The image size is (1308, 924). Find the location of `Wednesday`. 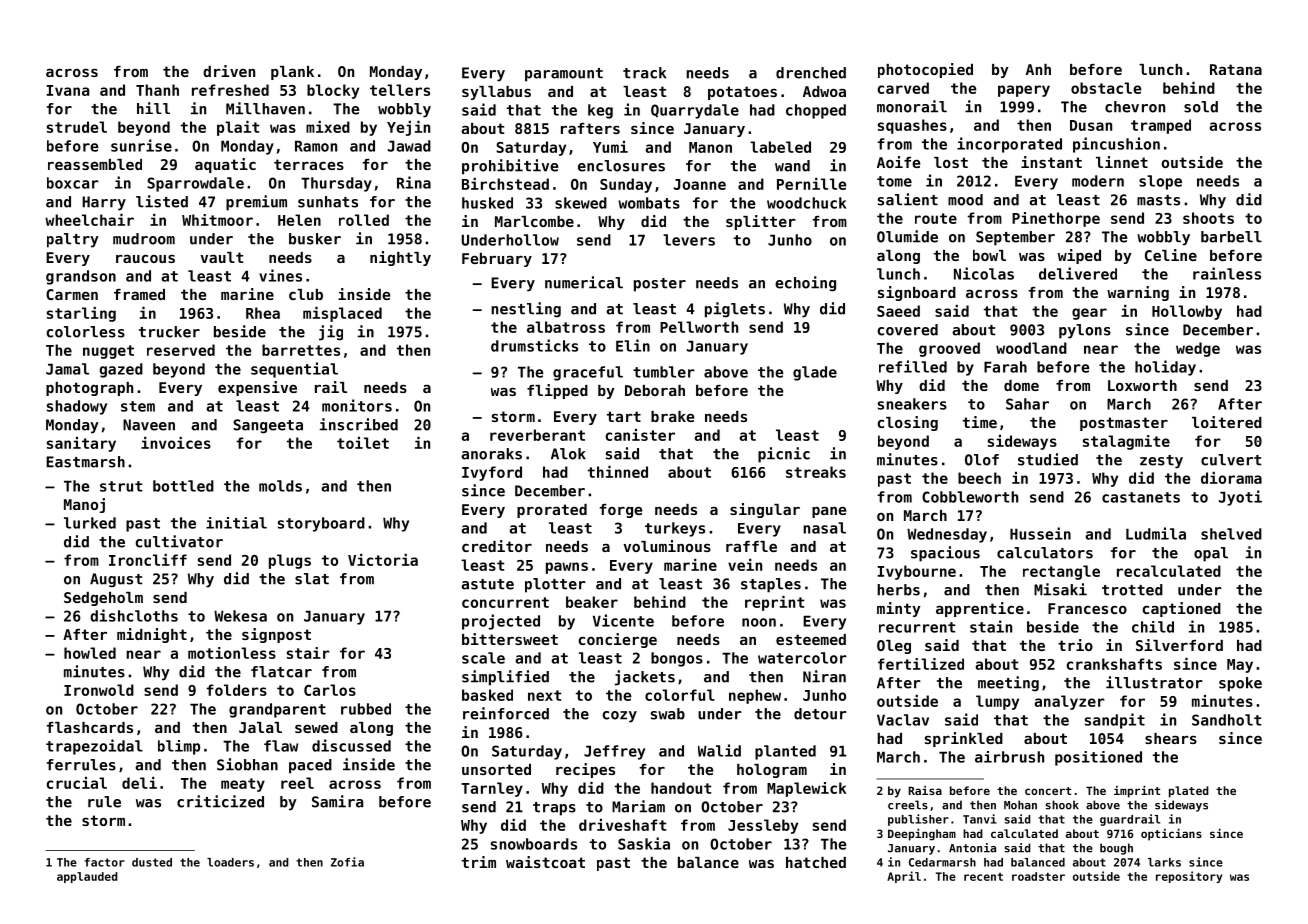

Wednesday is located at coordinates (947, 535).
